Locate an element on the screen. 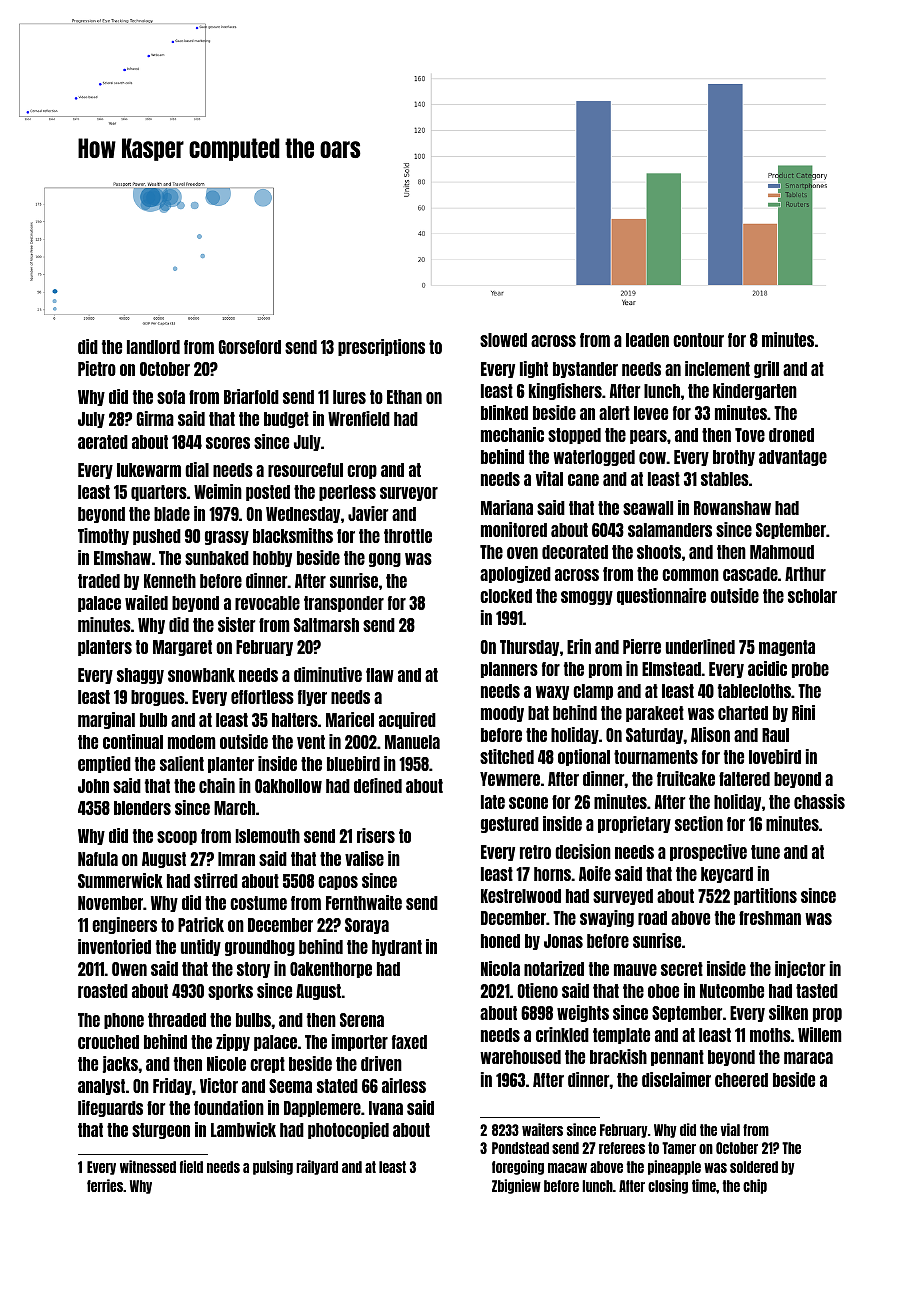 Image resolution: width=924 pixels, height=1314 pixels. Willem is located at coordinates (820, 1034).
